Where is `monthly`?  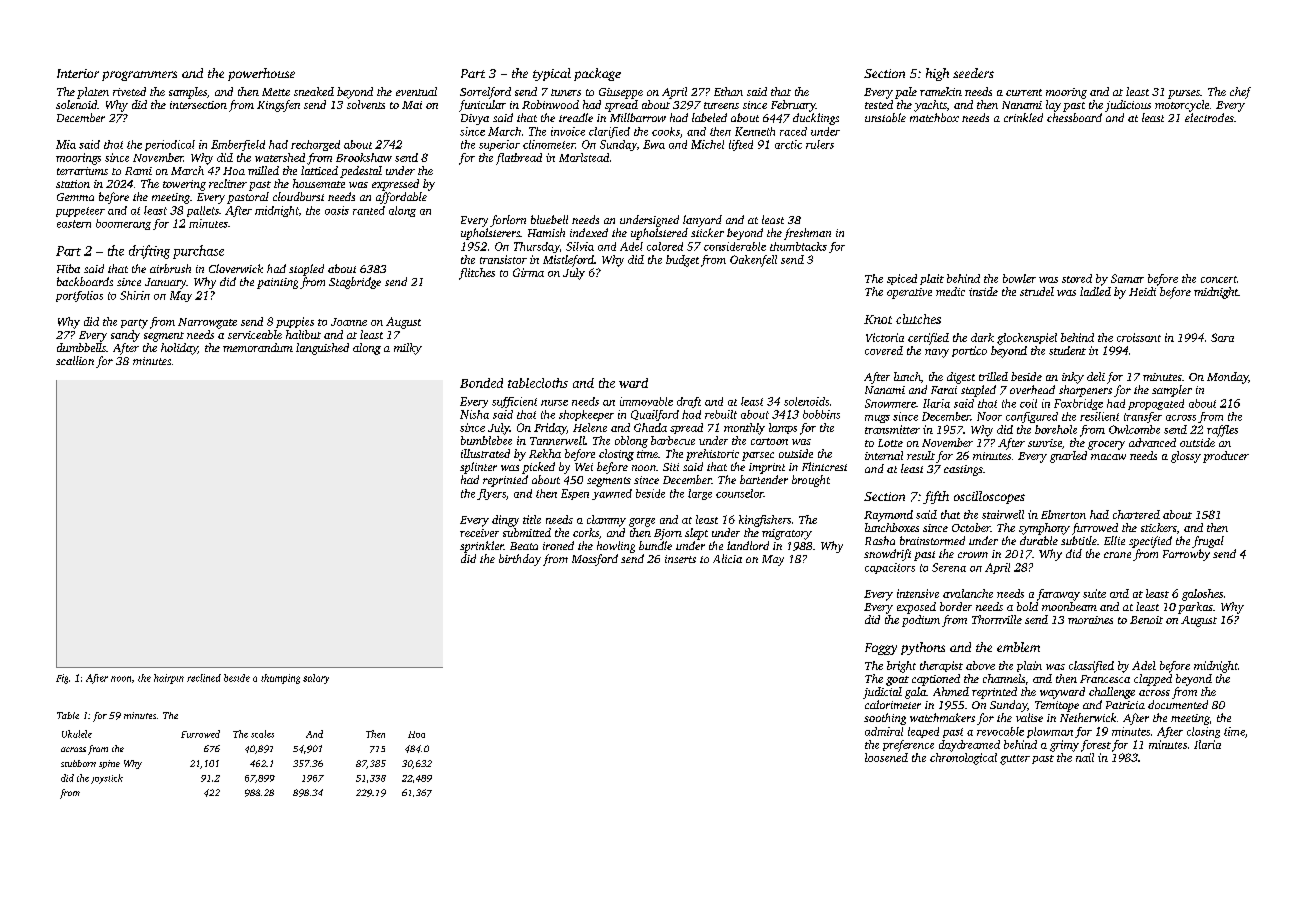 monthly is located at coordinates (744, 429).
